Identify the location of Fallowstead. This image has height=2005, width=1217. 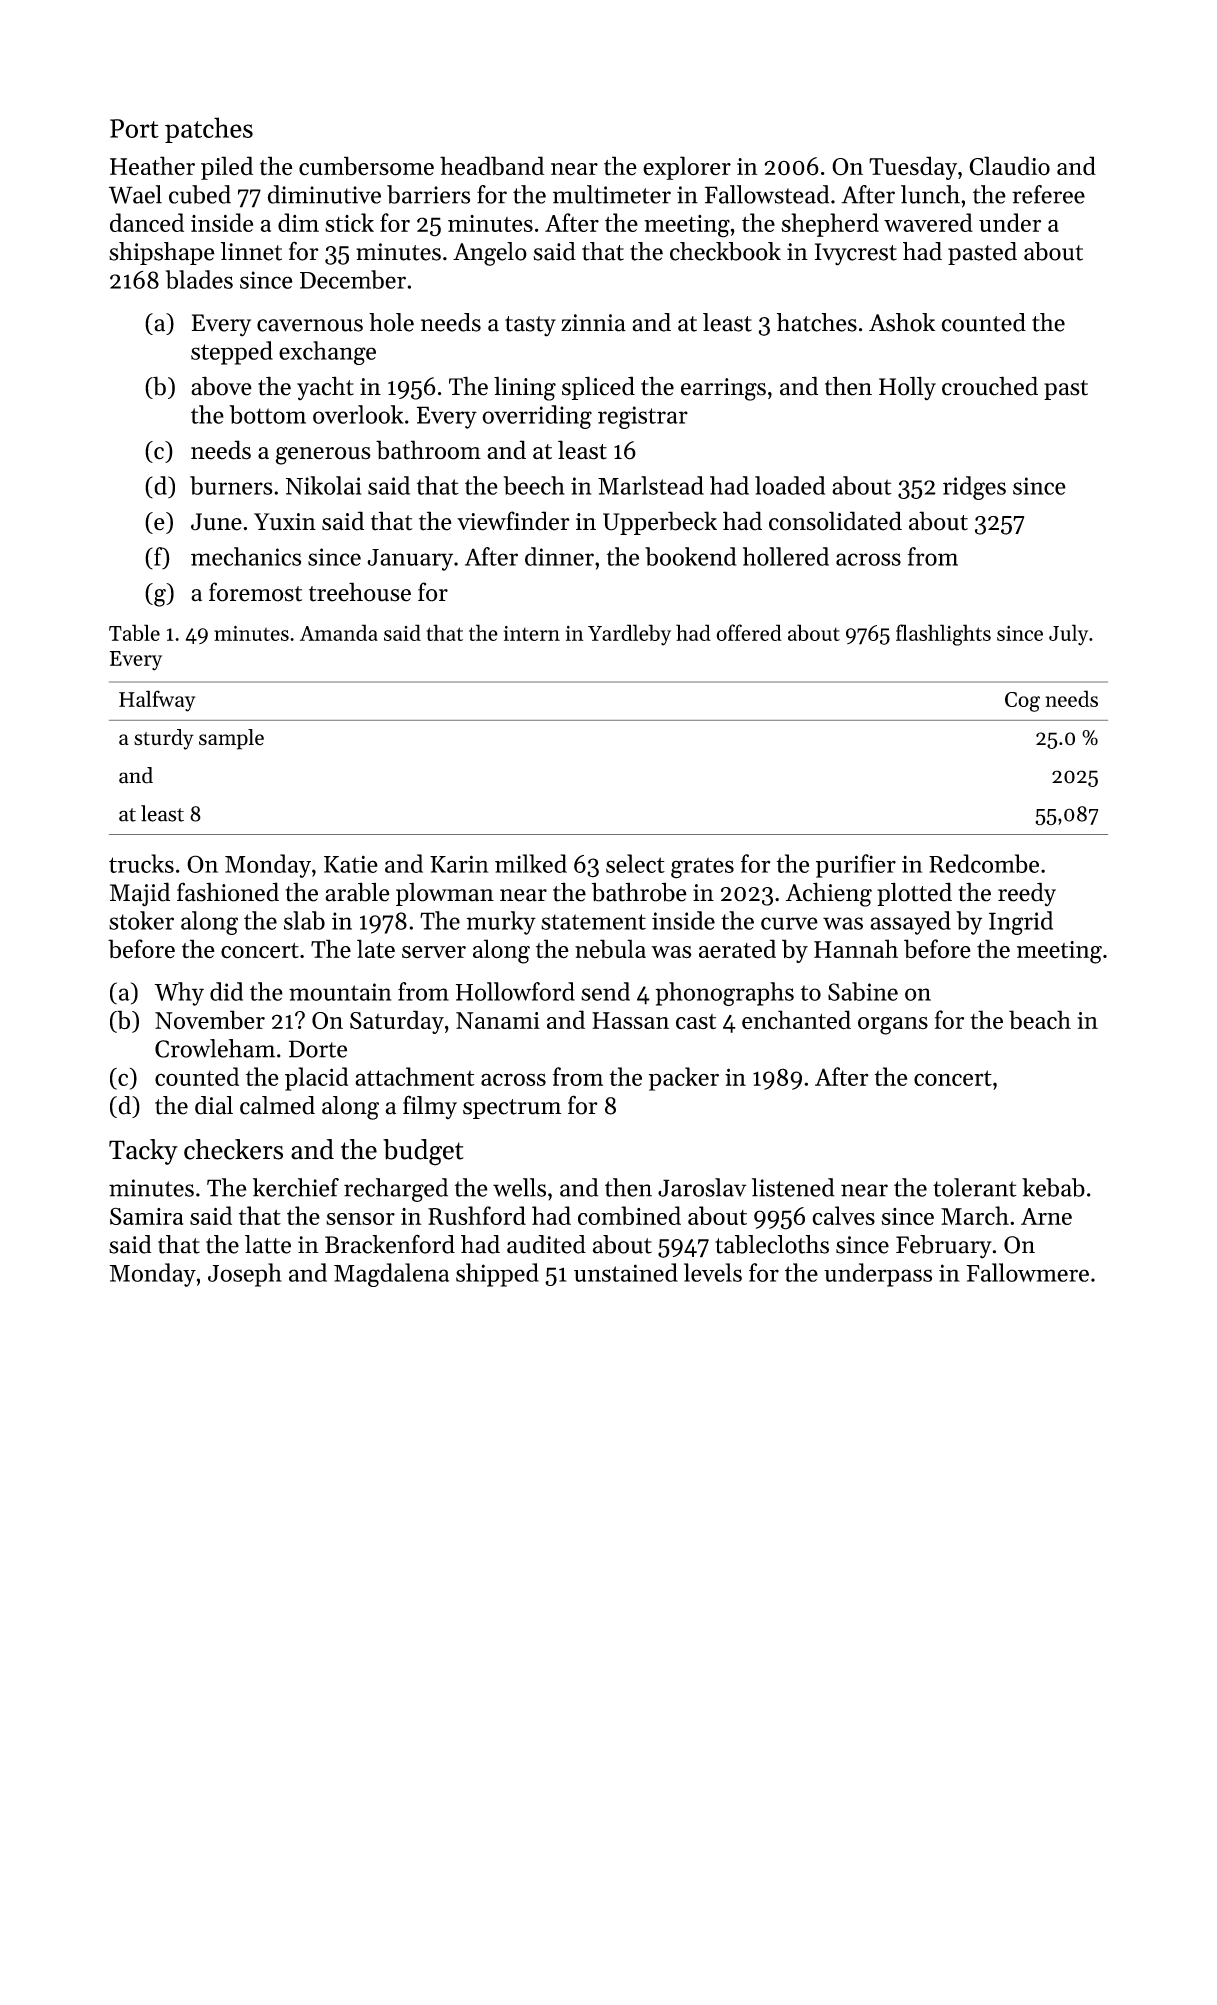
(767, 194).
